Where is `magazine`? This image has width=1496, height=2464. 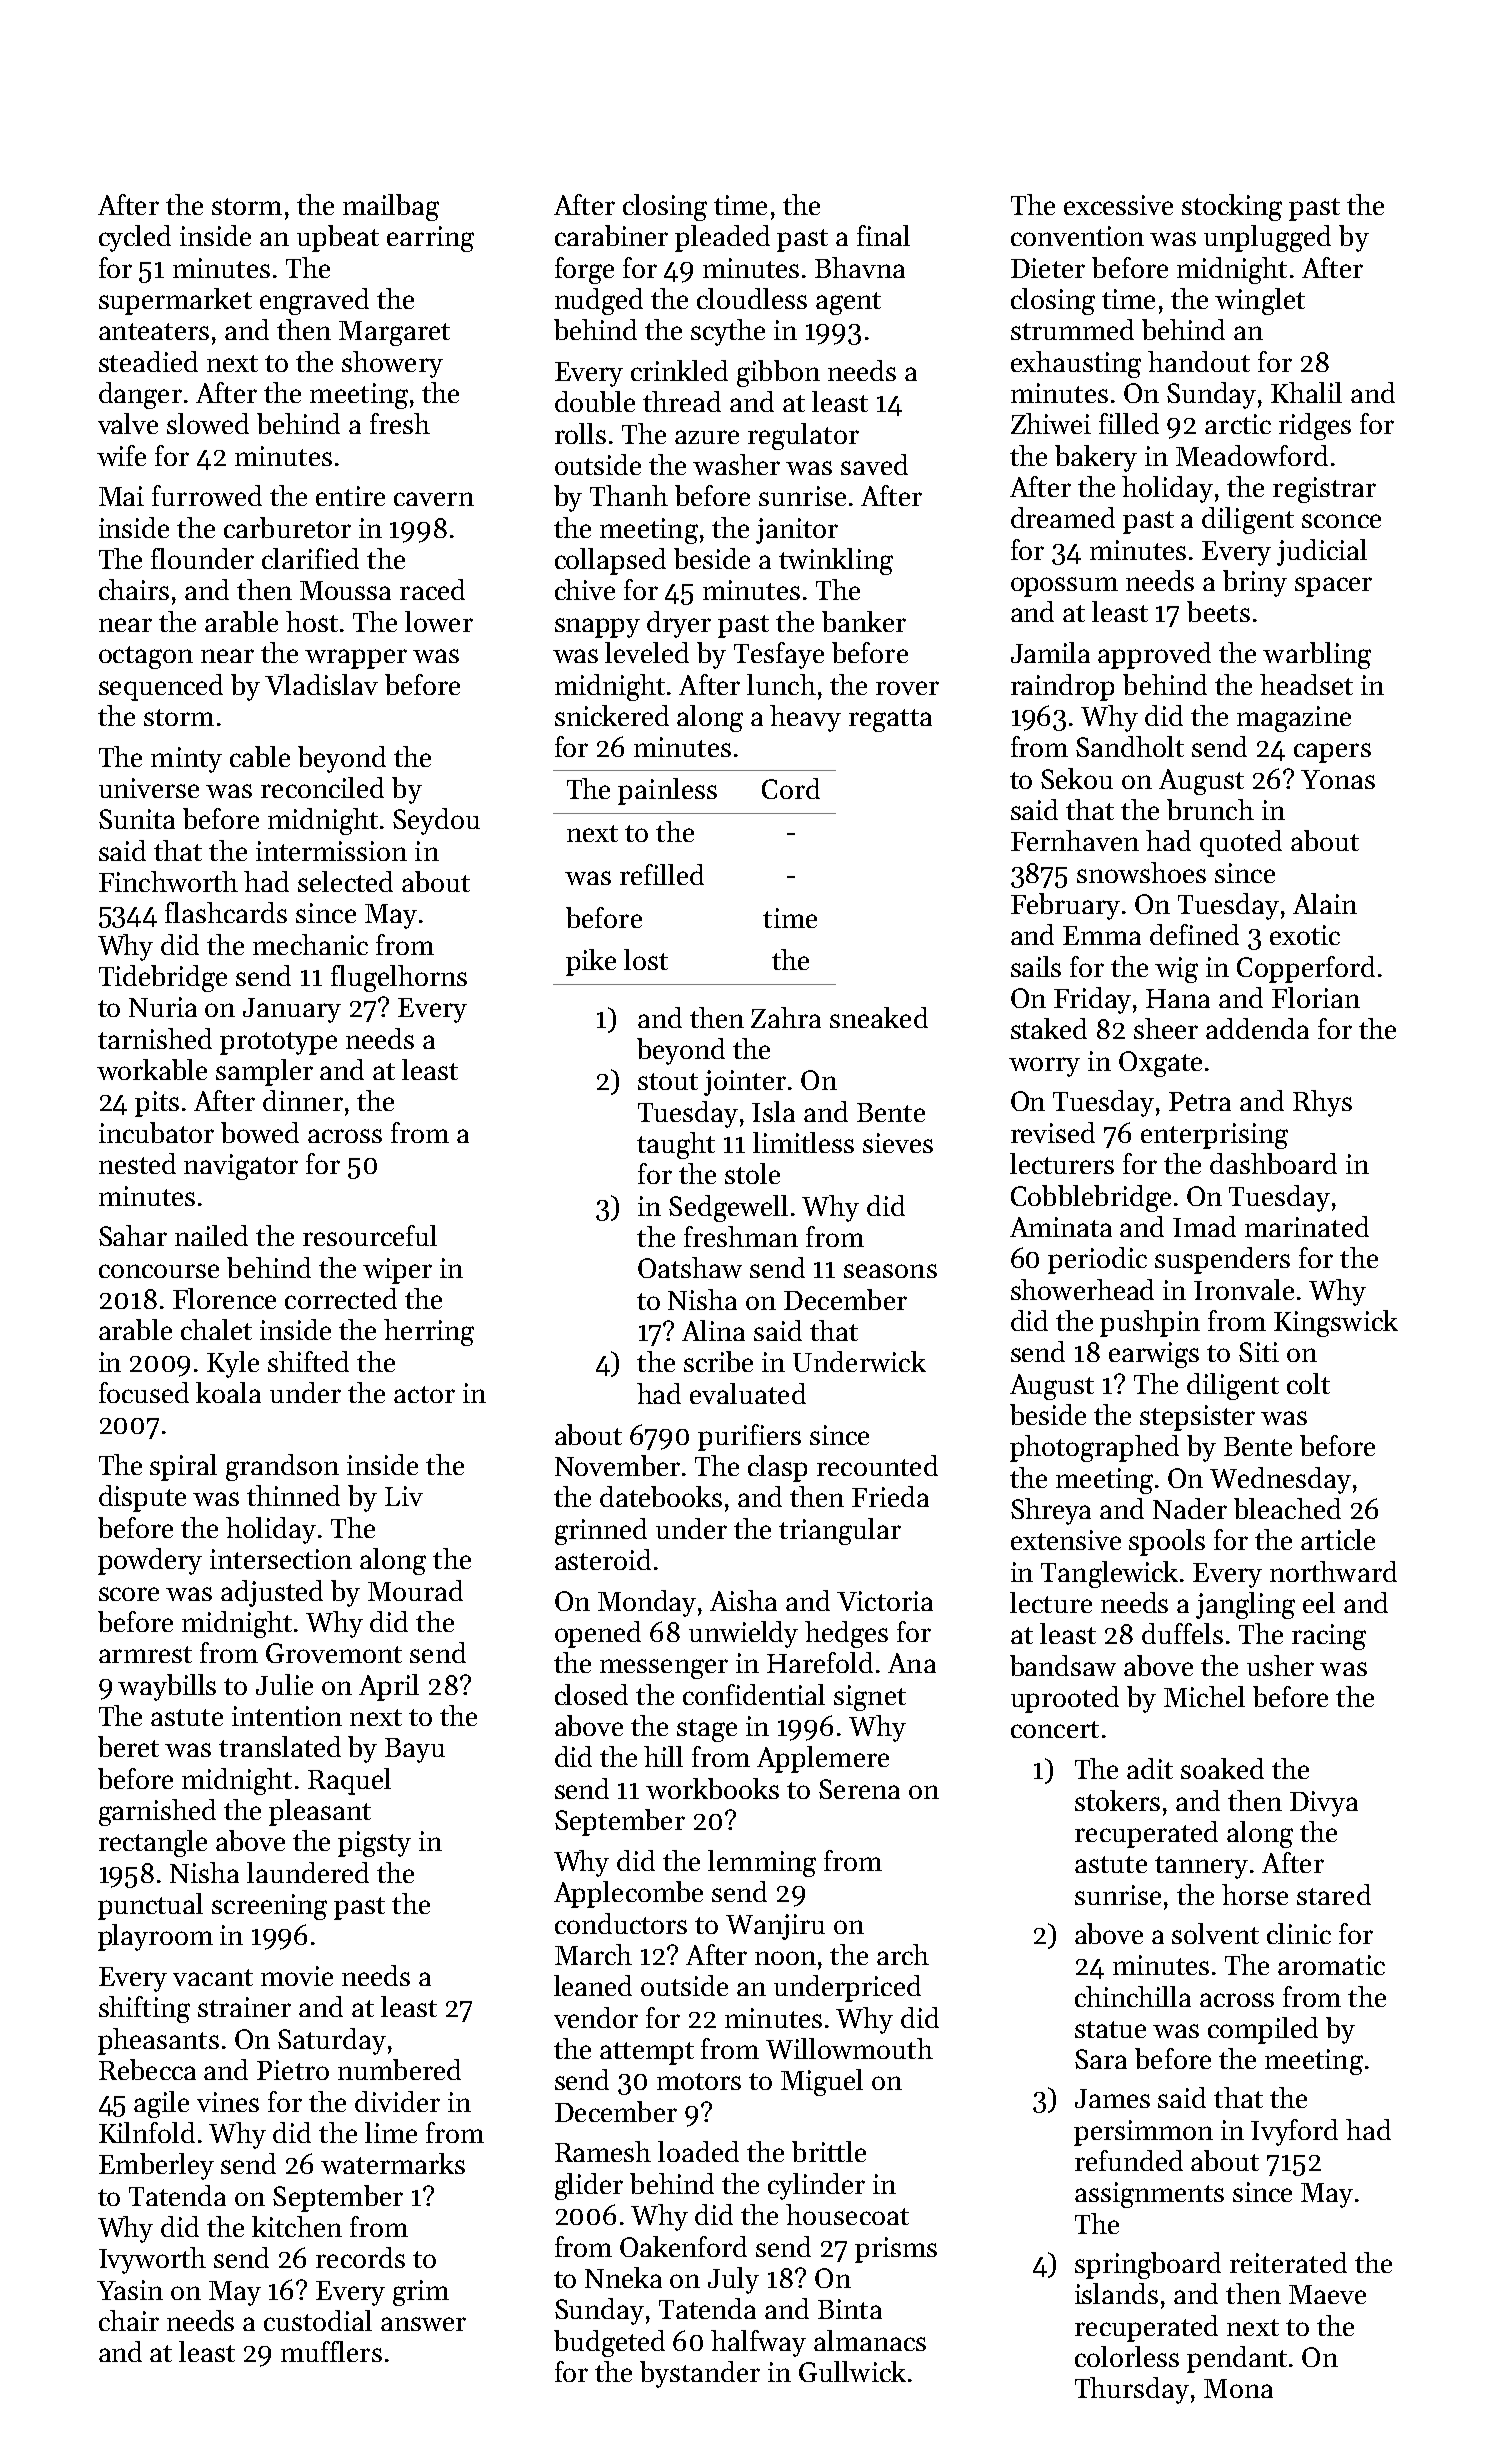 magazine is located at coordinates (1294, 719).
